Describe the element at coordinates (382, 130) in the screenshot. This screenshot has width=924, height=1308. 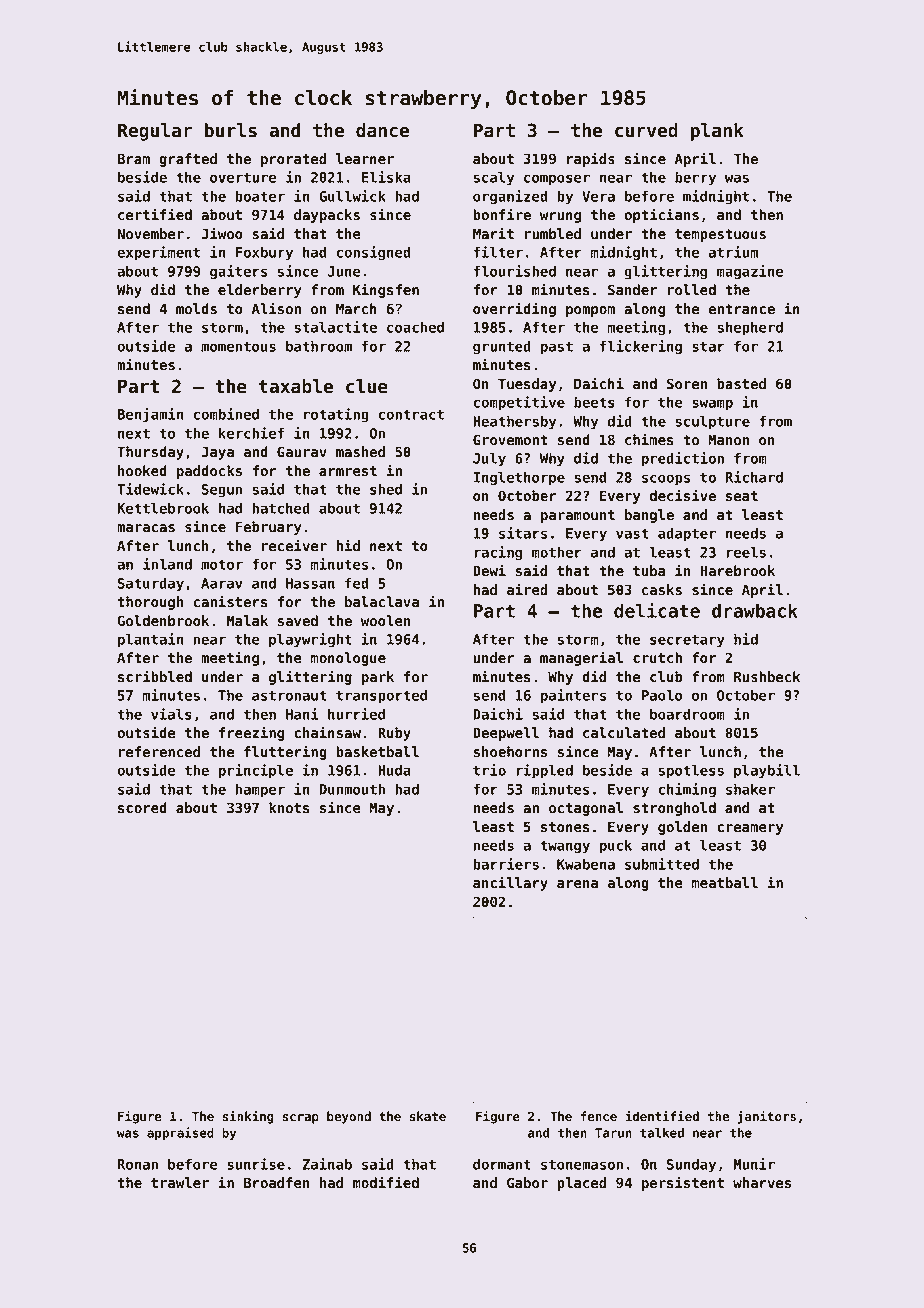
I see `dance` at that location.
